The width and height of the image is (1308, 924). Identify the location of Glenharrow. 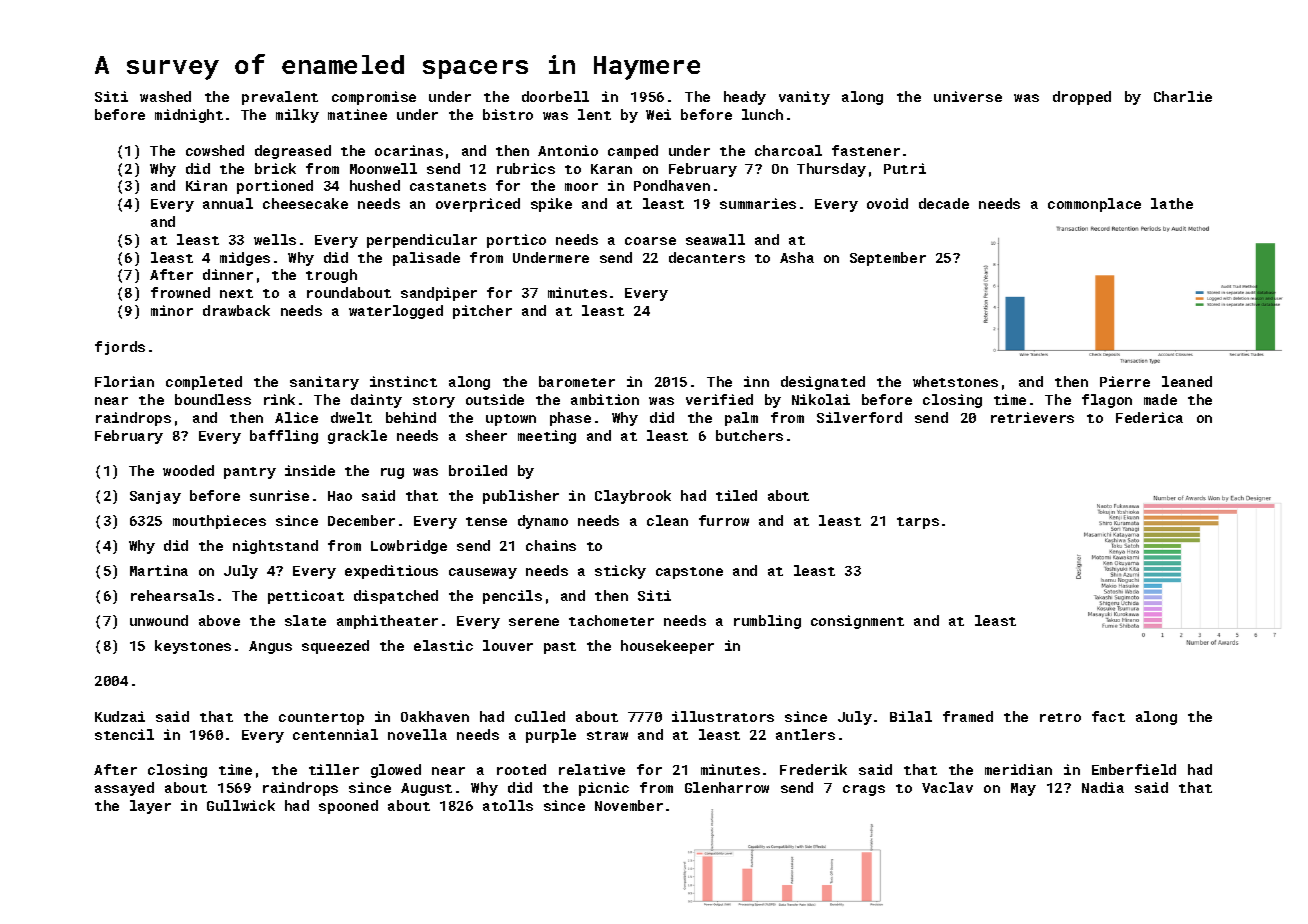
(727, 787).
